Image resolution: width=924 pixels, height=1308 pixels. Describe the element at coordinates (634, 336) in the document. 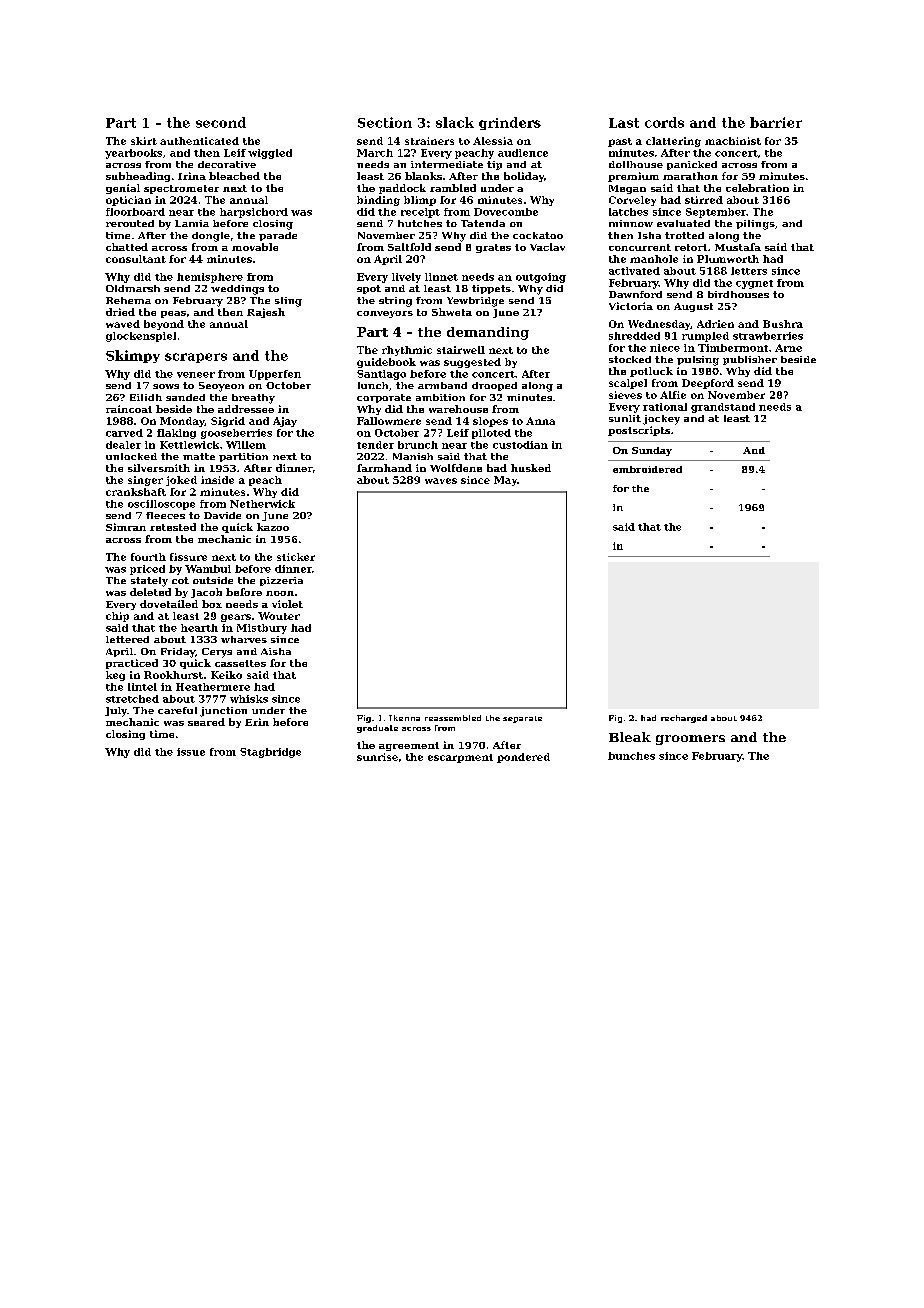

I see `shredded` at that location.
